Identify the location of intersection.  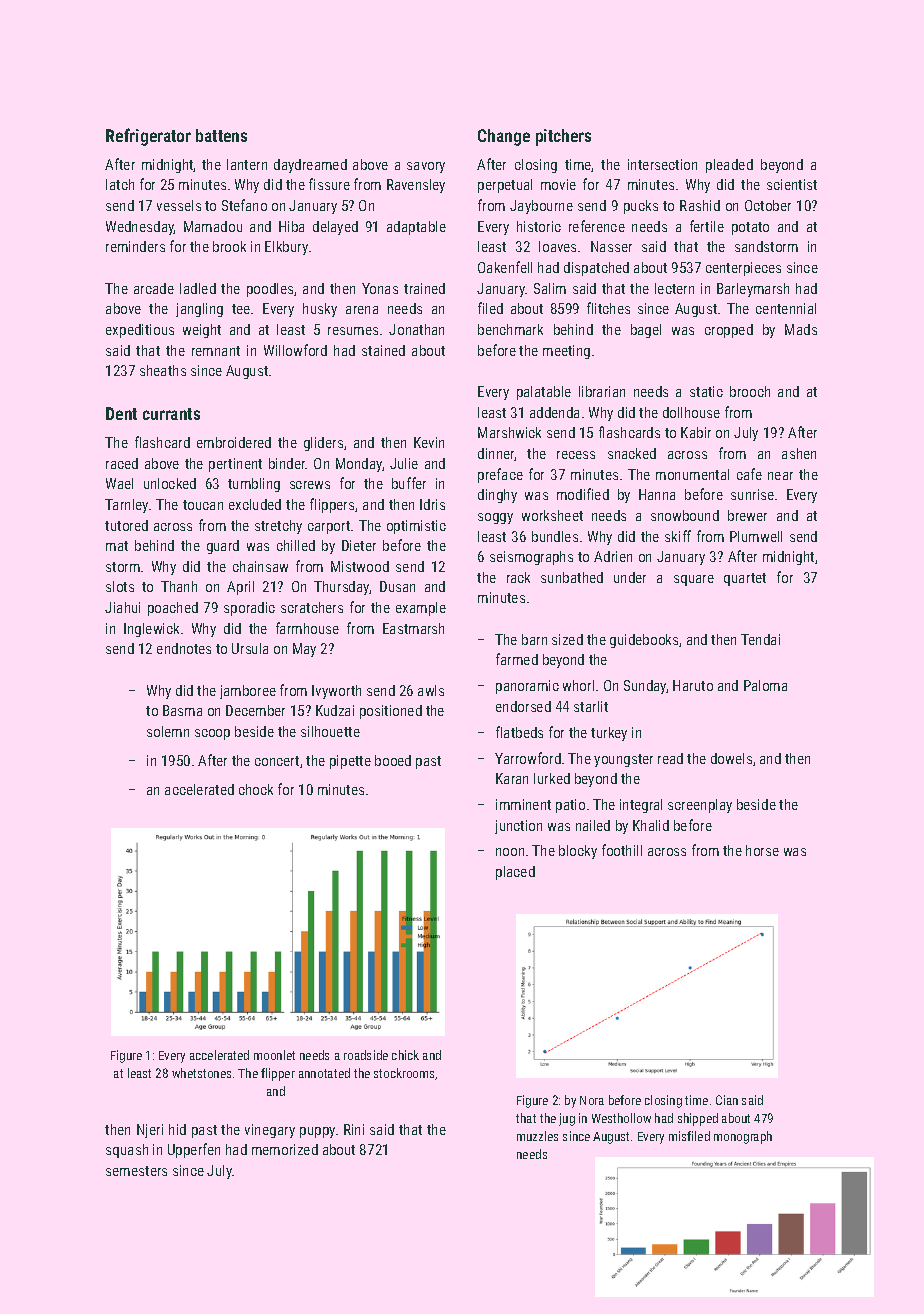
(662, 164).
